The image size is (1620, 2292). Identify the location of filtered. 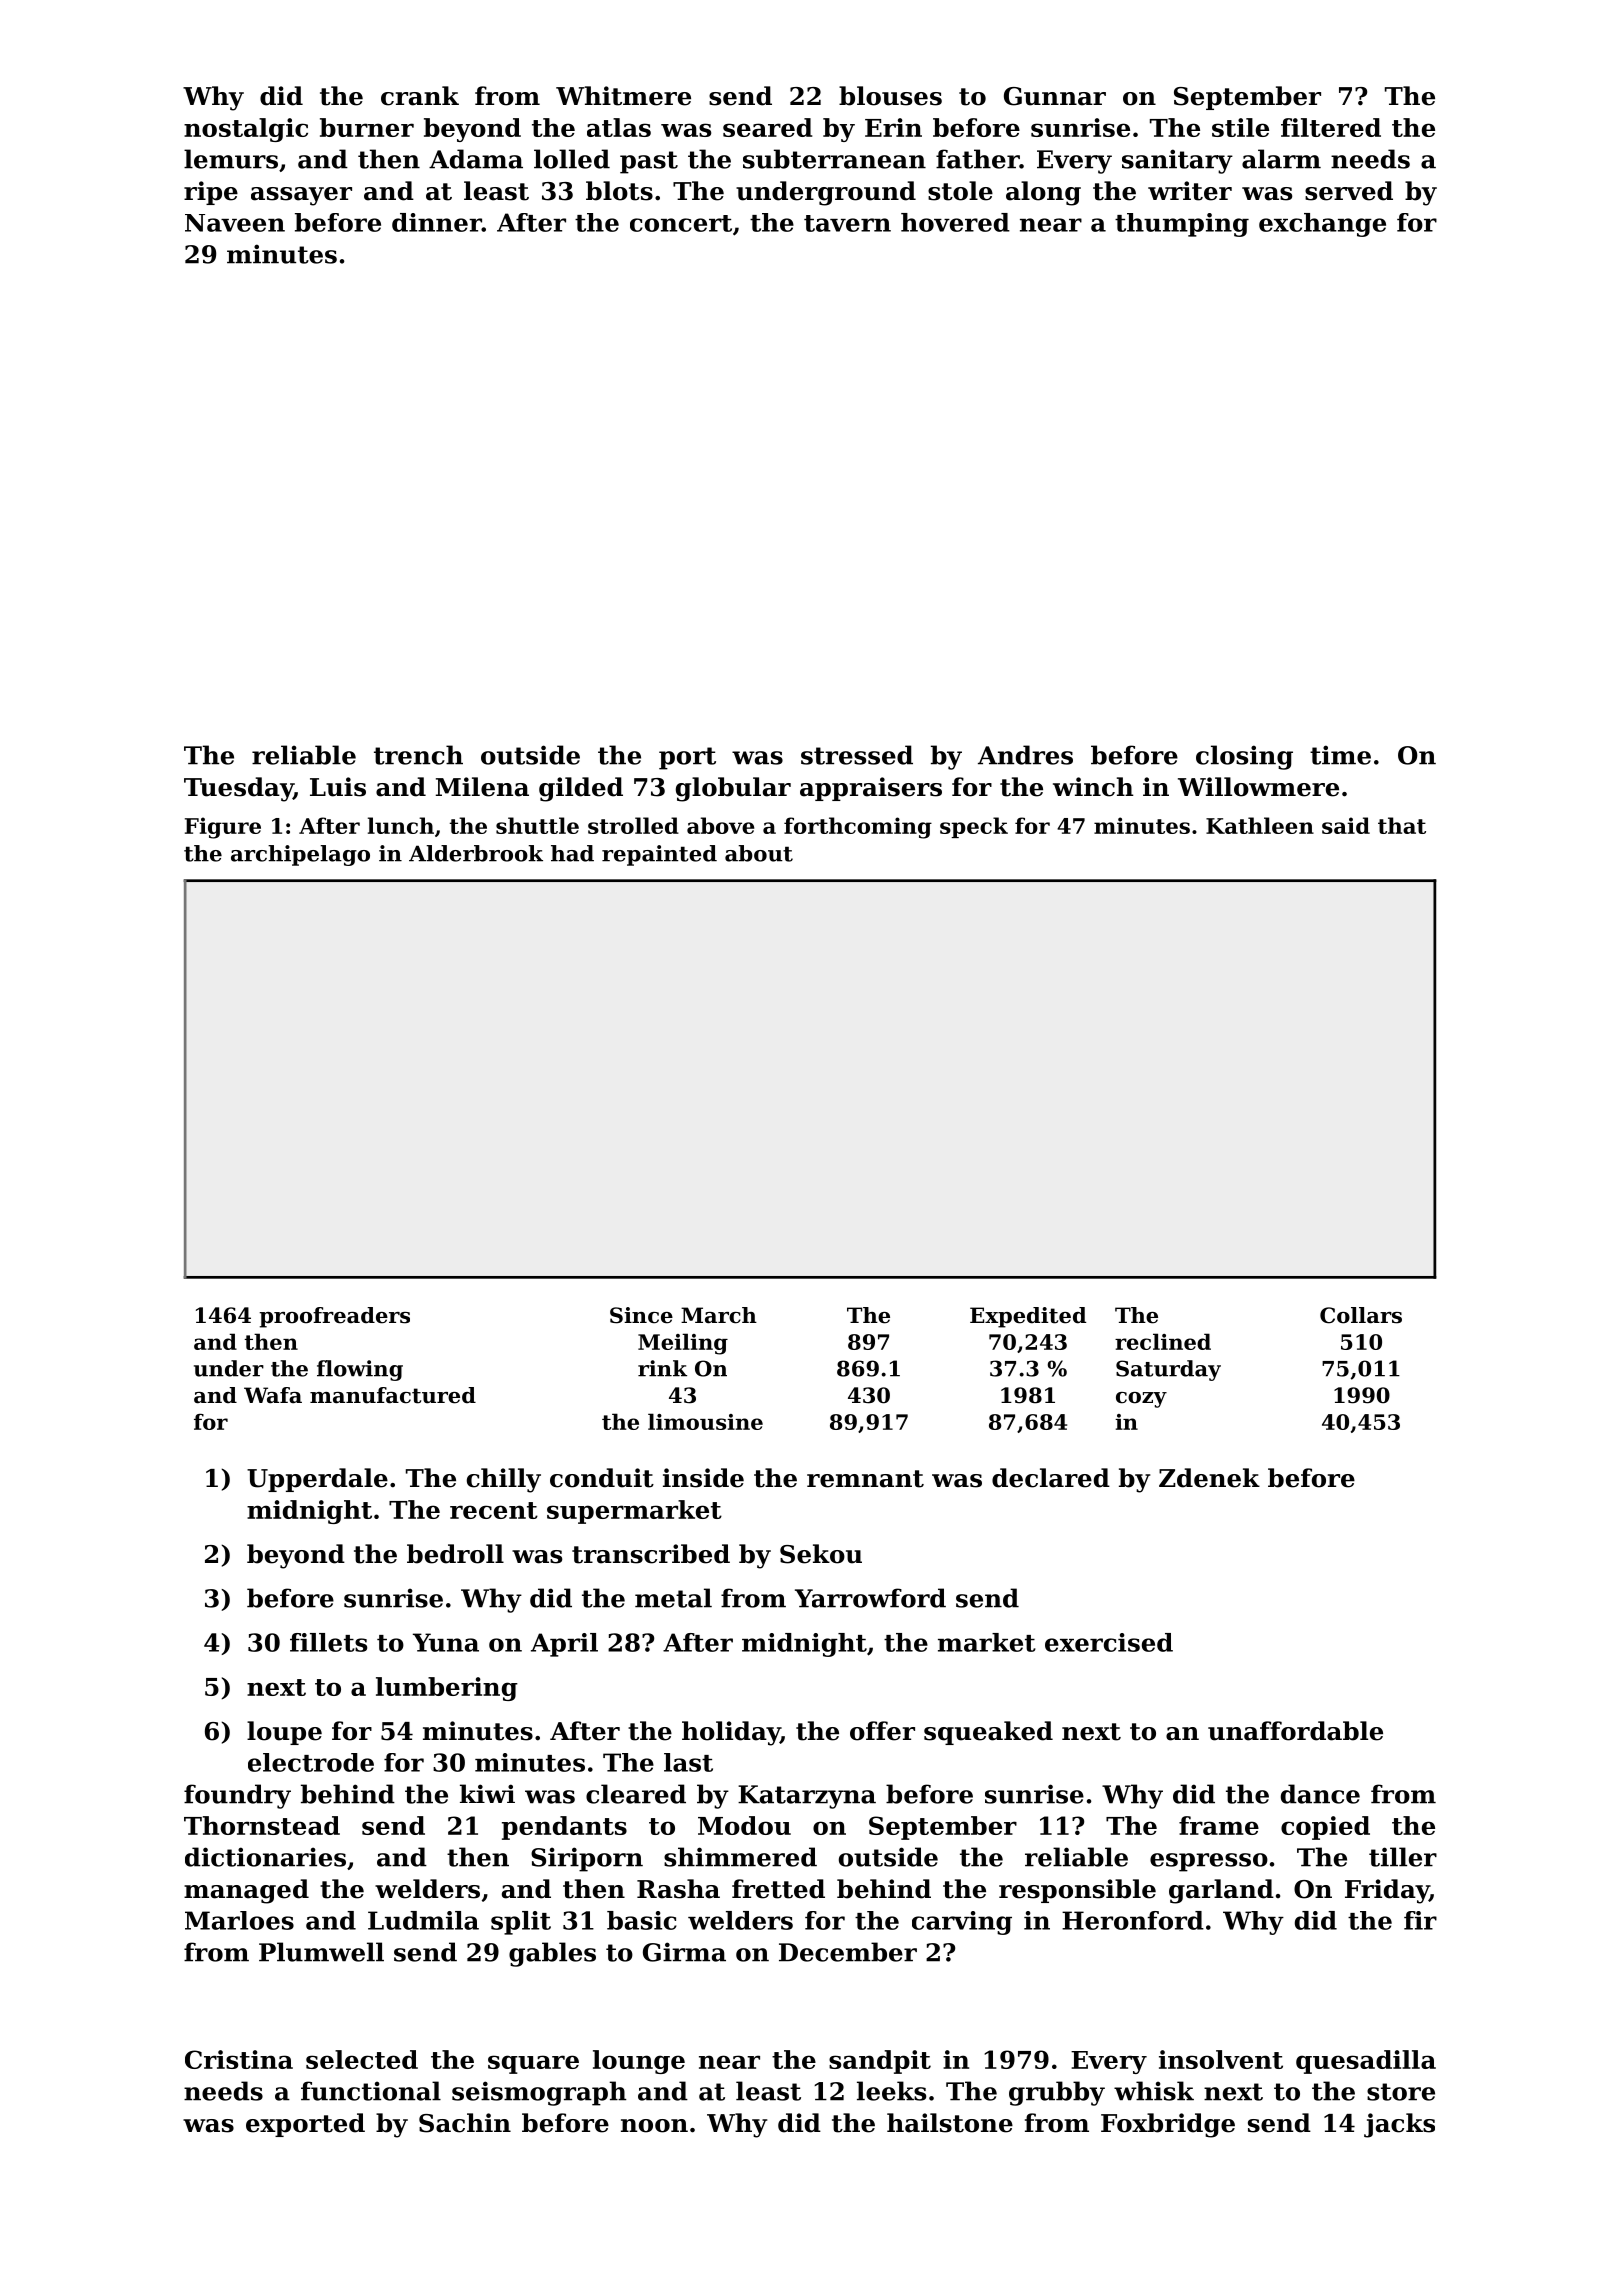
(1331, 127).
